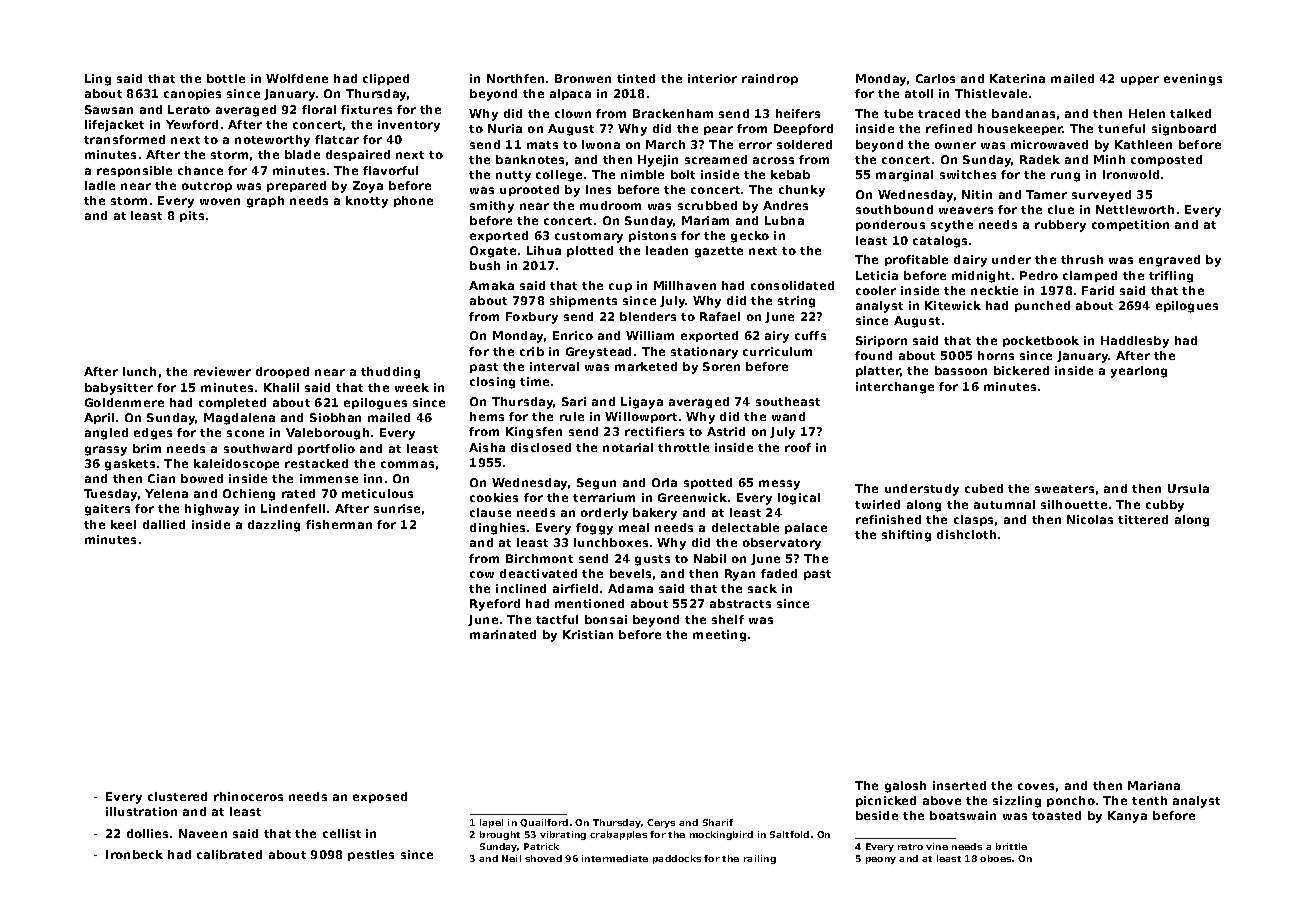  I want to click on Kristian, so click(588, 634).
